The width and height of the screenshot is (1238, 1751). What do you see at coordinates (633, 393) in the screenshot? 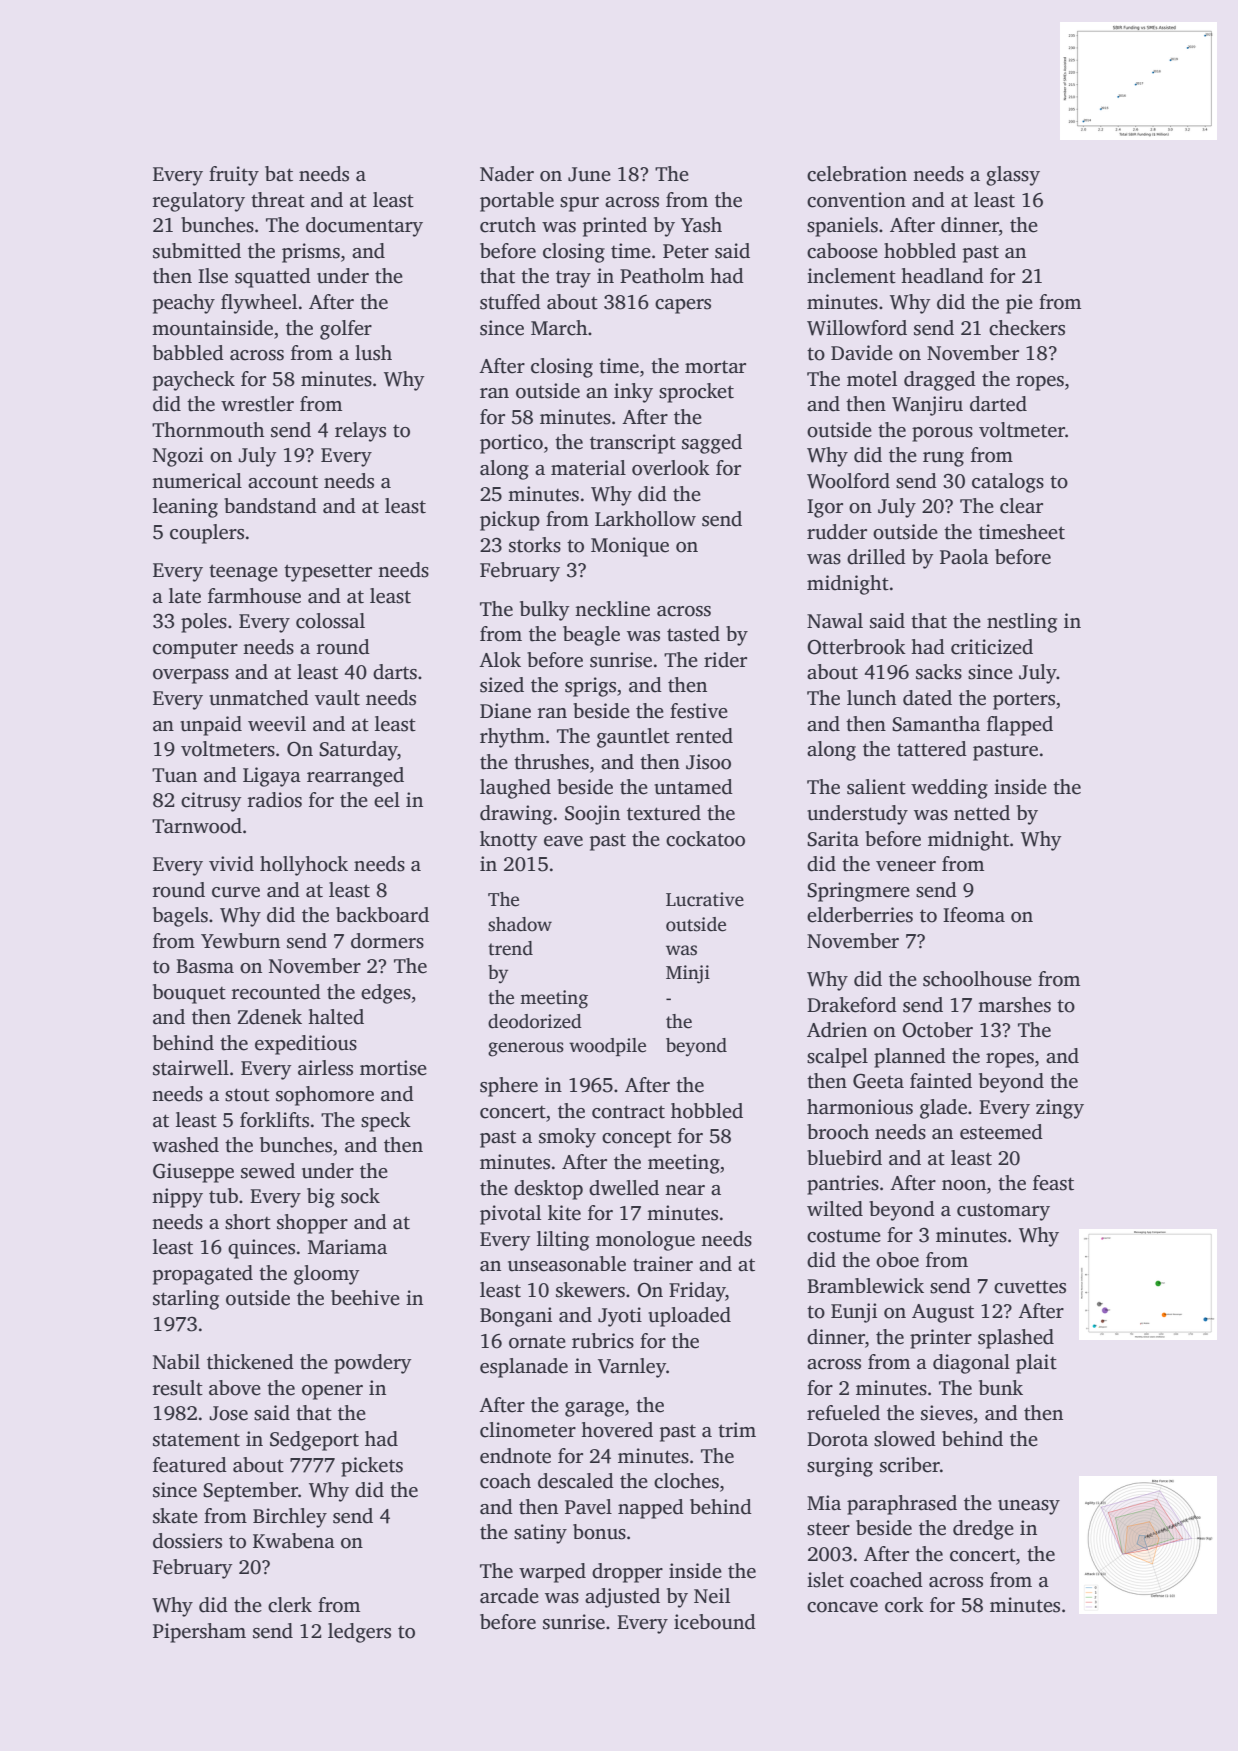
I see `inky` at bounding box center [633, 393].
